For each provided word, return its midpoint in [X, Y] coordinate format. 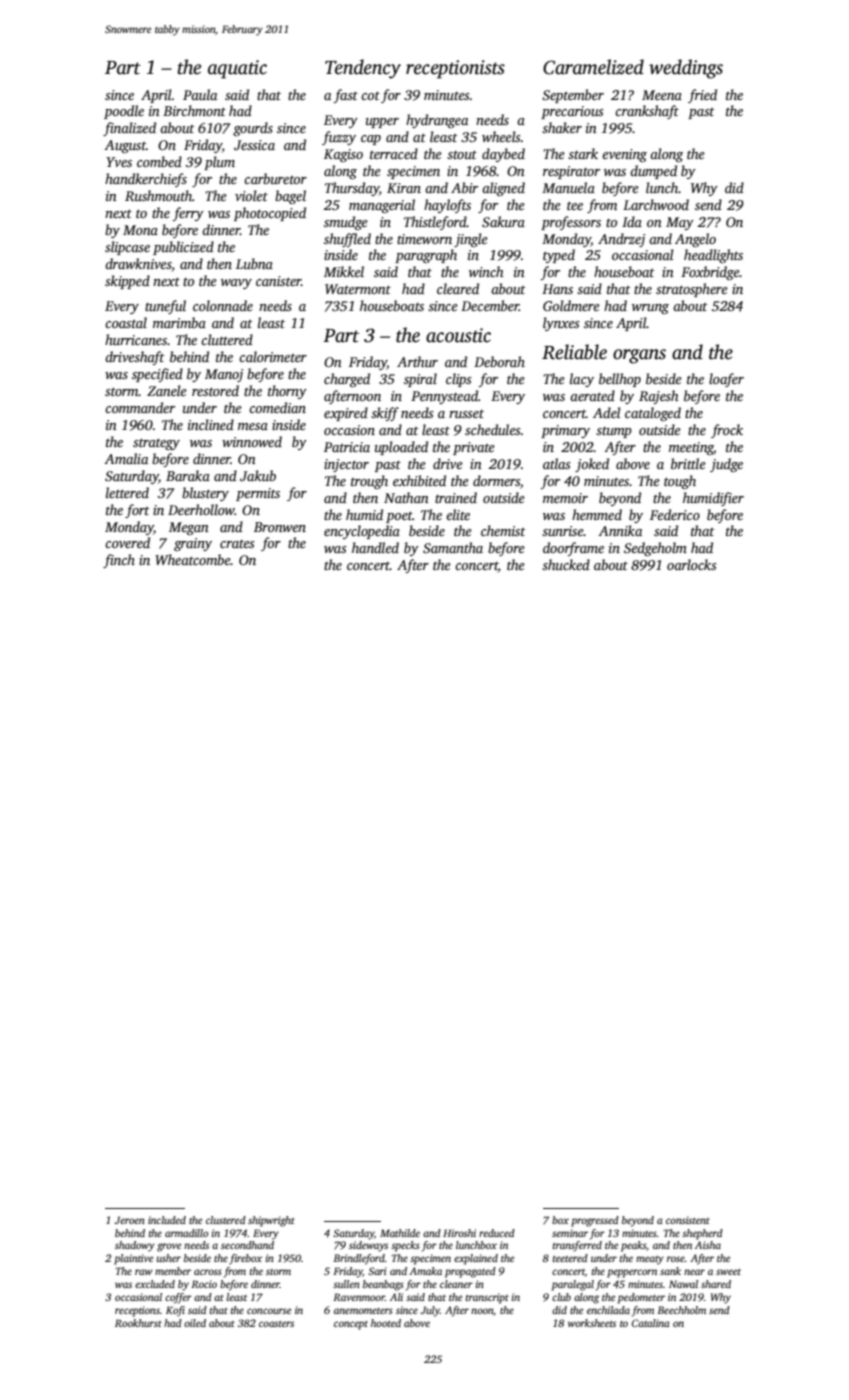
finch [119, 561]
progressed [595, 1221]
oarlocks [692, 564]
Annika [620, 530]
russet [466, 414]
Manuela [568, 187]
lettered [127, 492]
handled [375, 547]
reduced [497, 1233]
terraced [394, 153]
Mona [140, 230]
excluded [155, 1284]
